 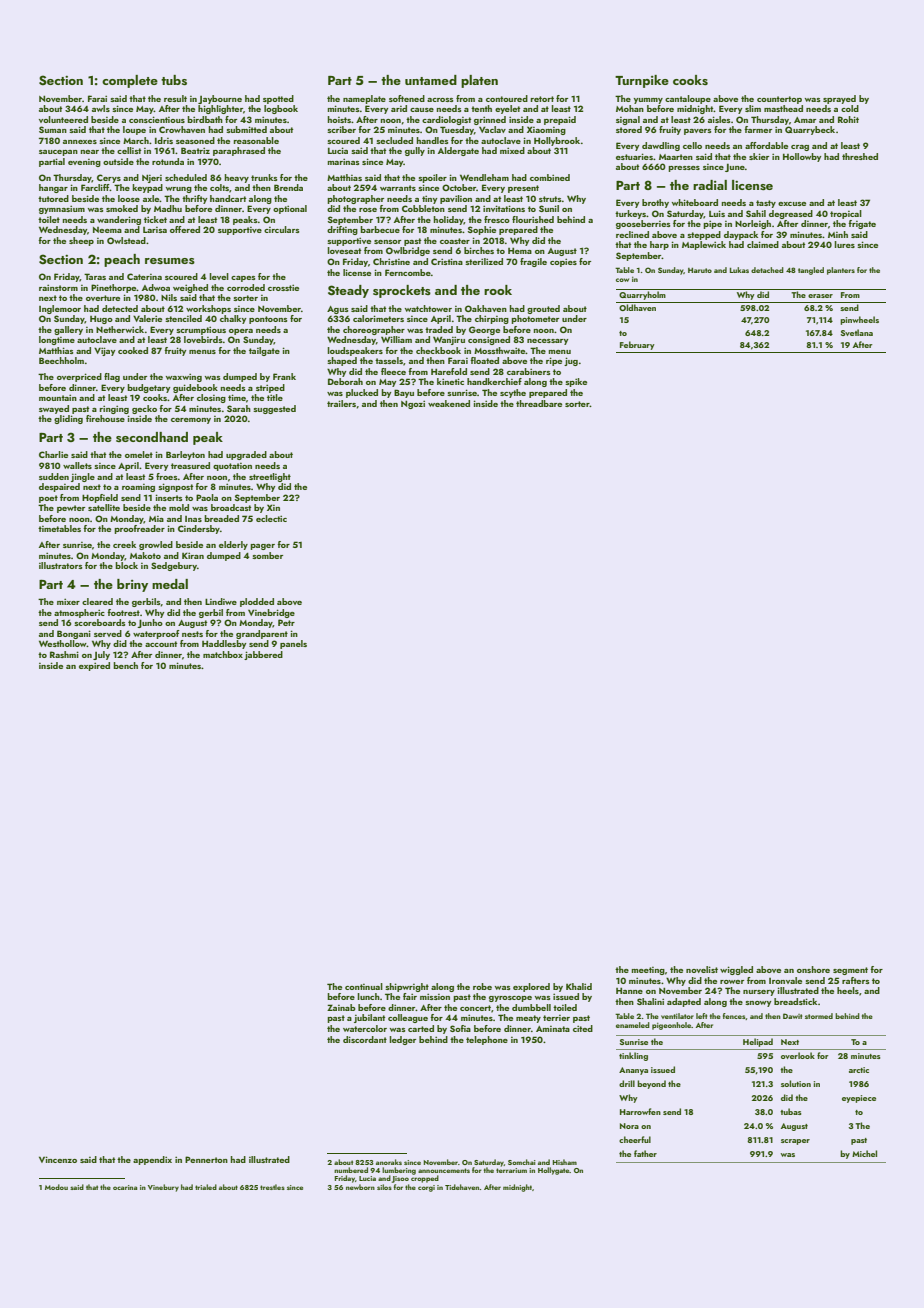 I want to click on Ngozi, so click(x=413, y=404).
